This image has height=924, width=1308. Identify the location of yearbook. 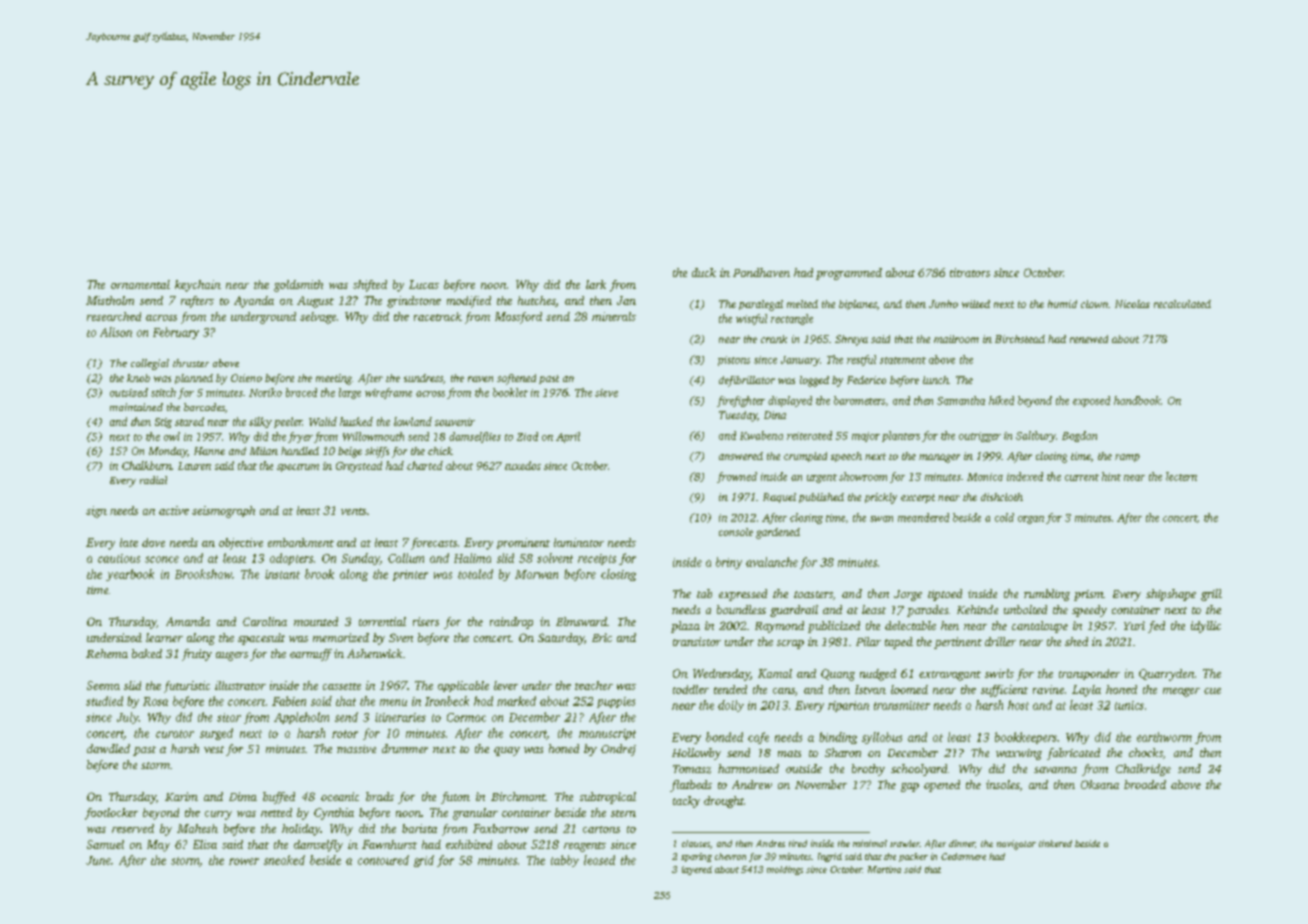
(130, 575).
